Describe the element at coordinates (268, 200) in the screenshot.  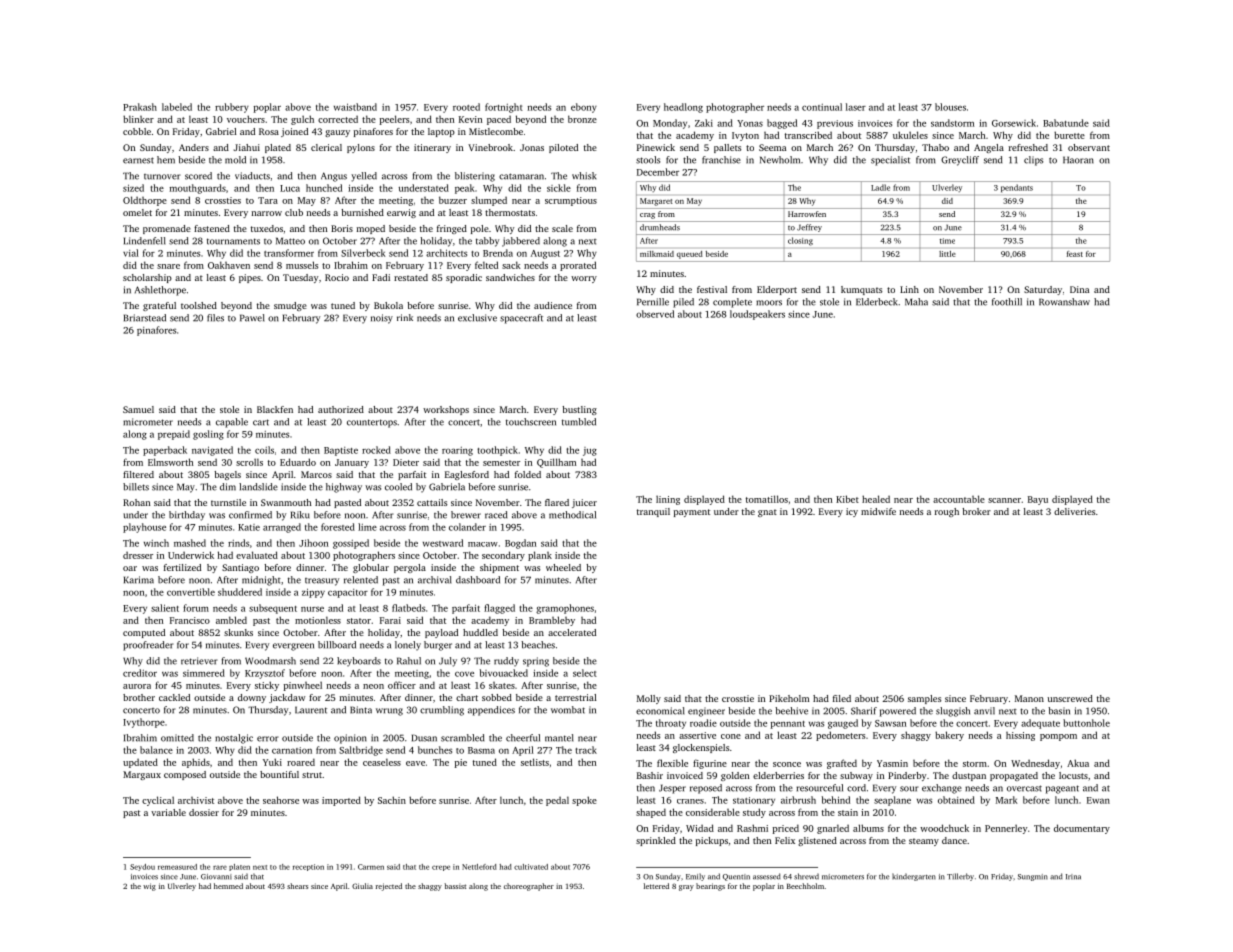
I see `Tara` at that location.
